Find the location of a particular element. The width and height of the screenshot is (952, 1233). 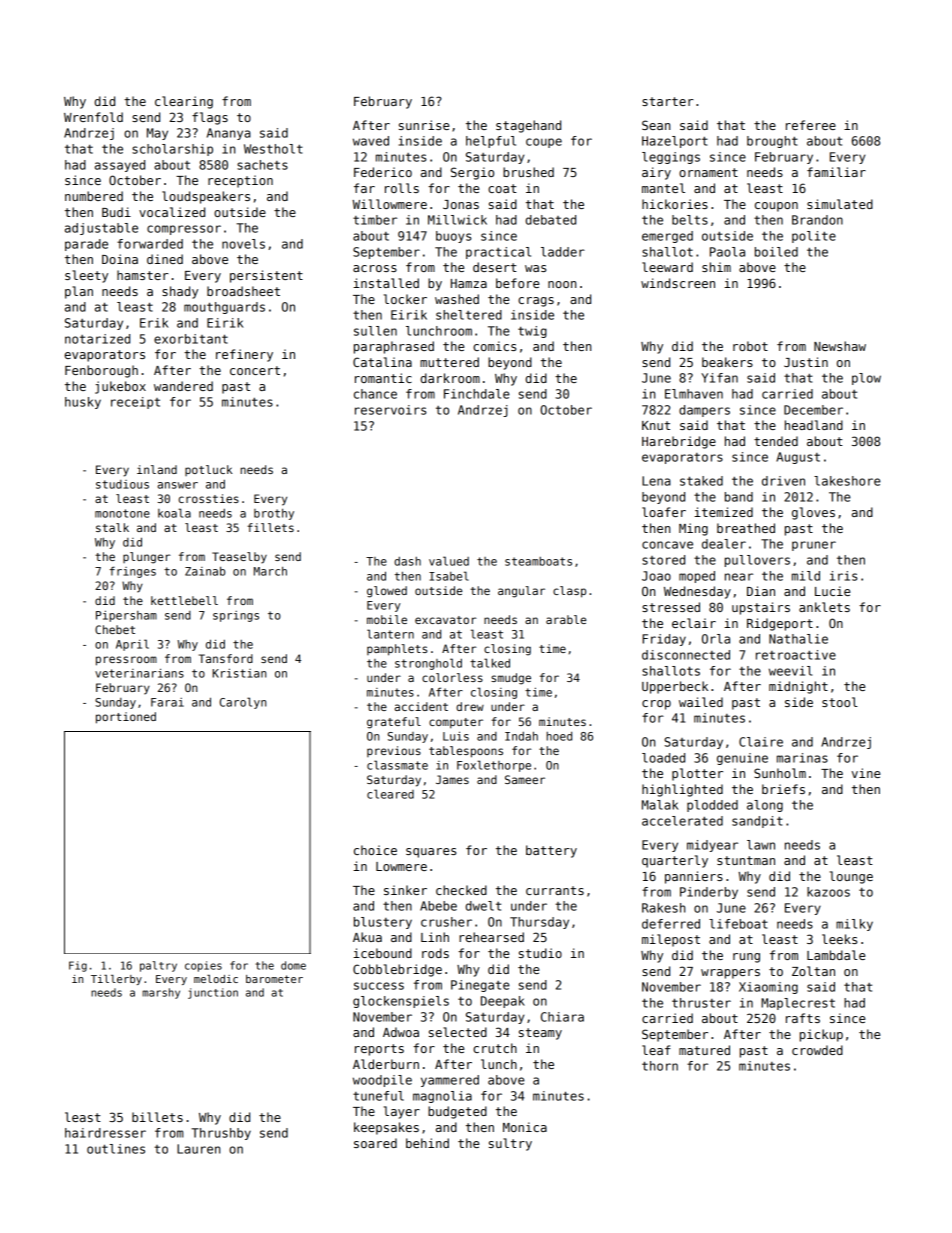

Newshaw is located at coordinates (840, 346).
